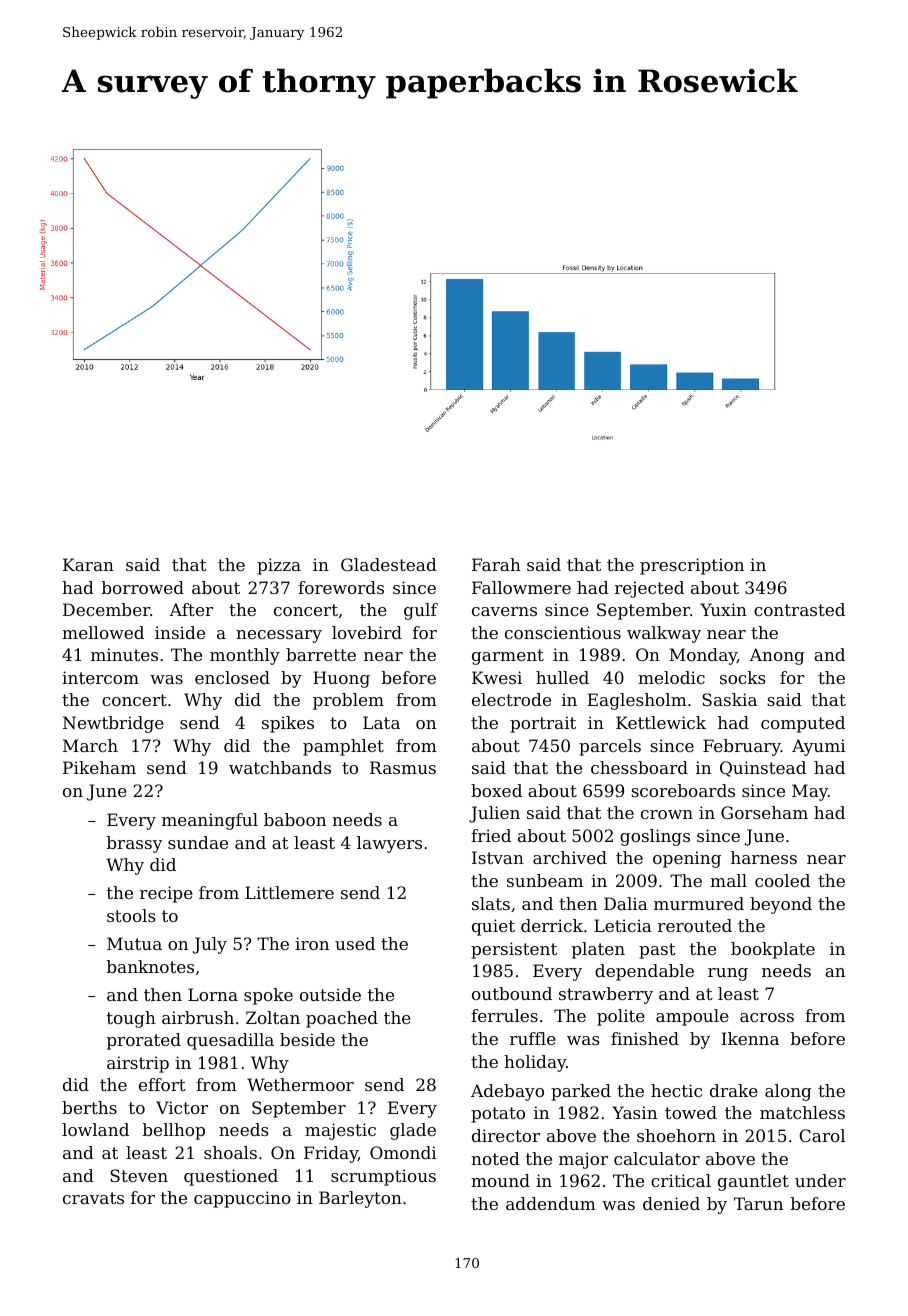 Image resolution: width=908 pixels, height=1316 pixels. What do you see at coordinates (728, 974) in the screenshot?
I see `rung` at bounding box center [728, 974].
